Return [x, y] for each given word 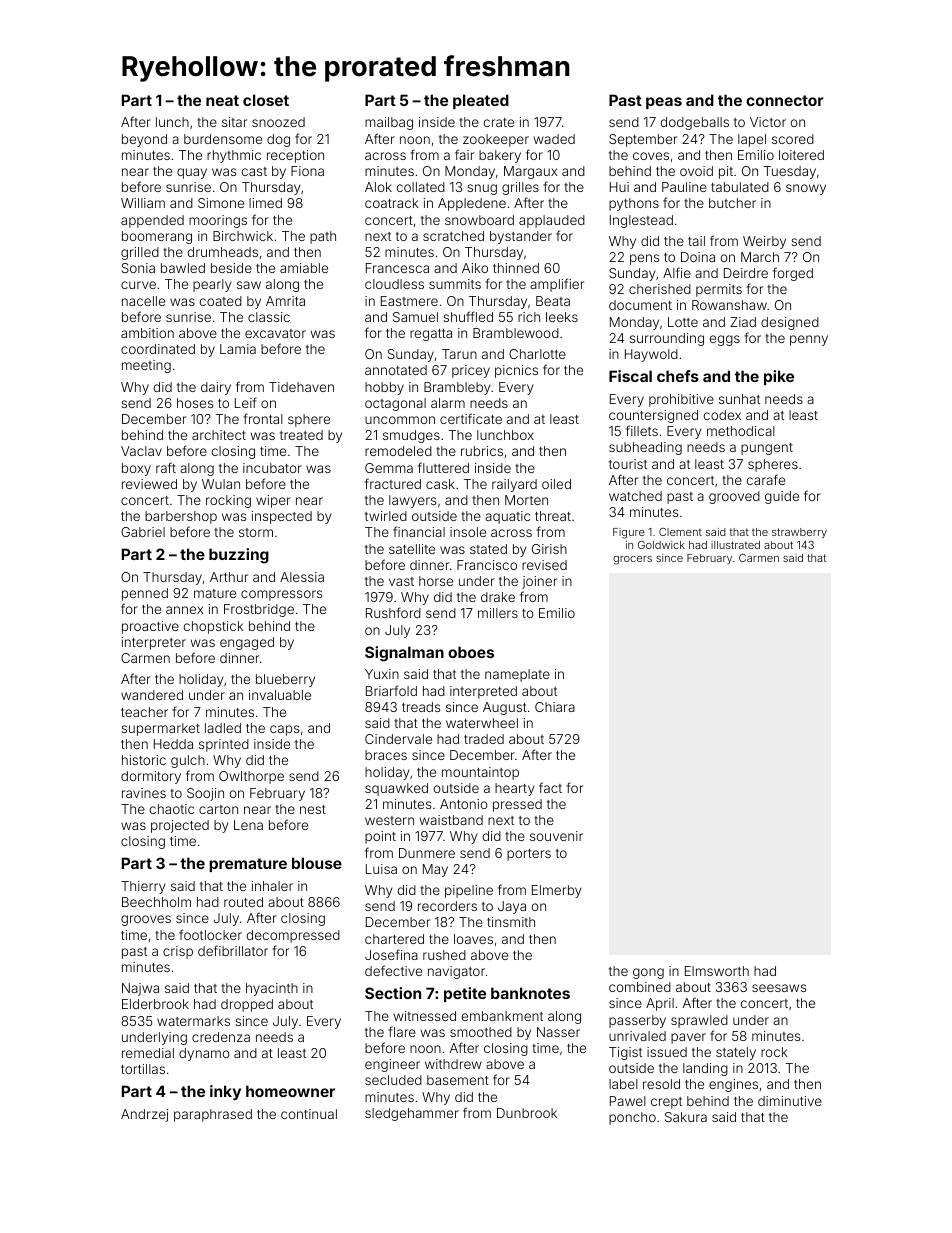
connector [785, 100]
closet [266, 100]
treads [421, 707]
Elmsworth [717, 971]
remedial [148, 1053]
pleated [481, 101]
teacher [144, 712]
